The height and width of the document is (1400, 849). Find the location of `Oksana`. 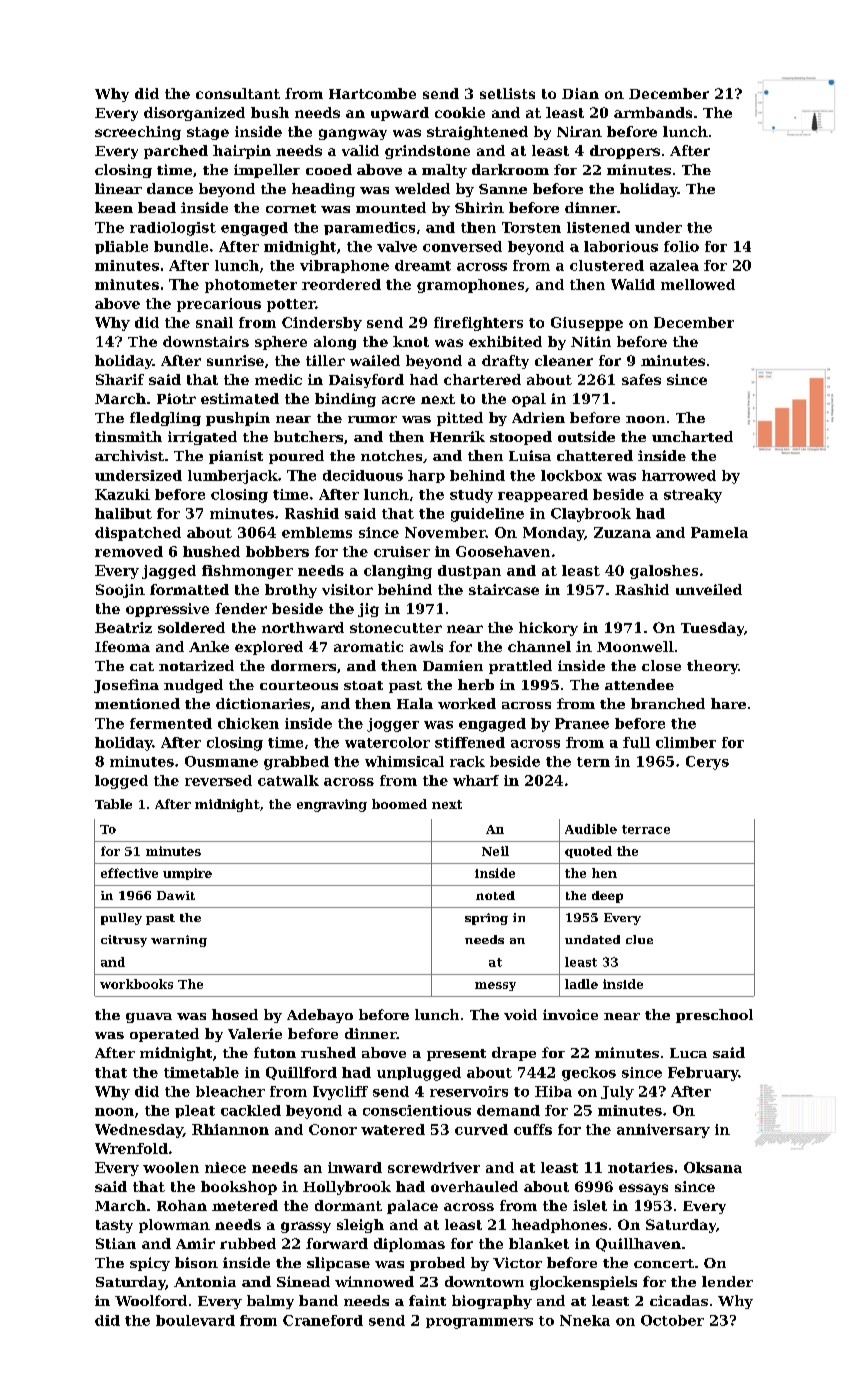

Oksana is located at coordinates (713, 1167).
